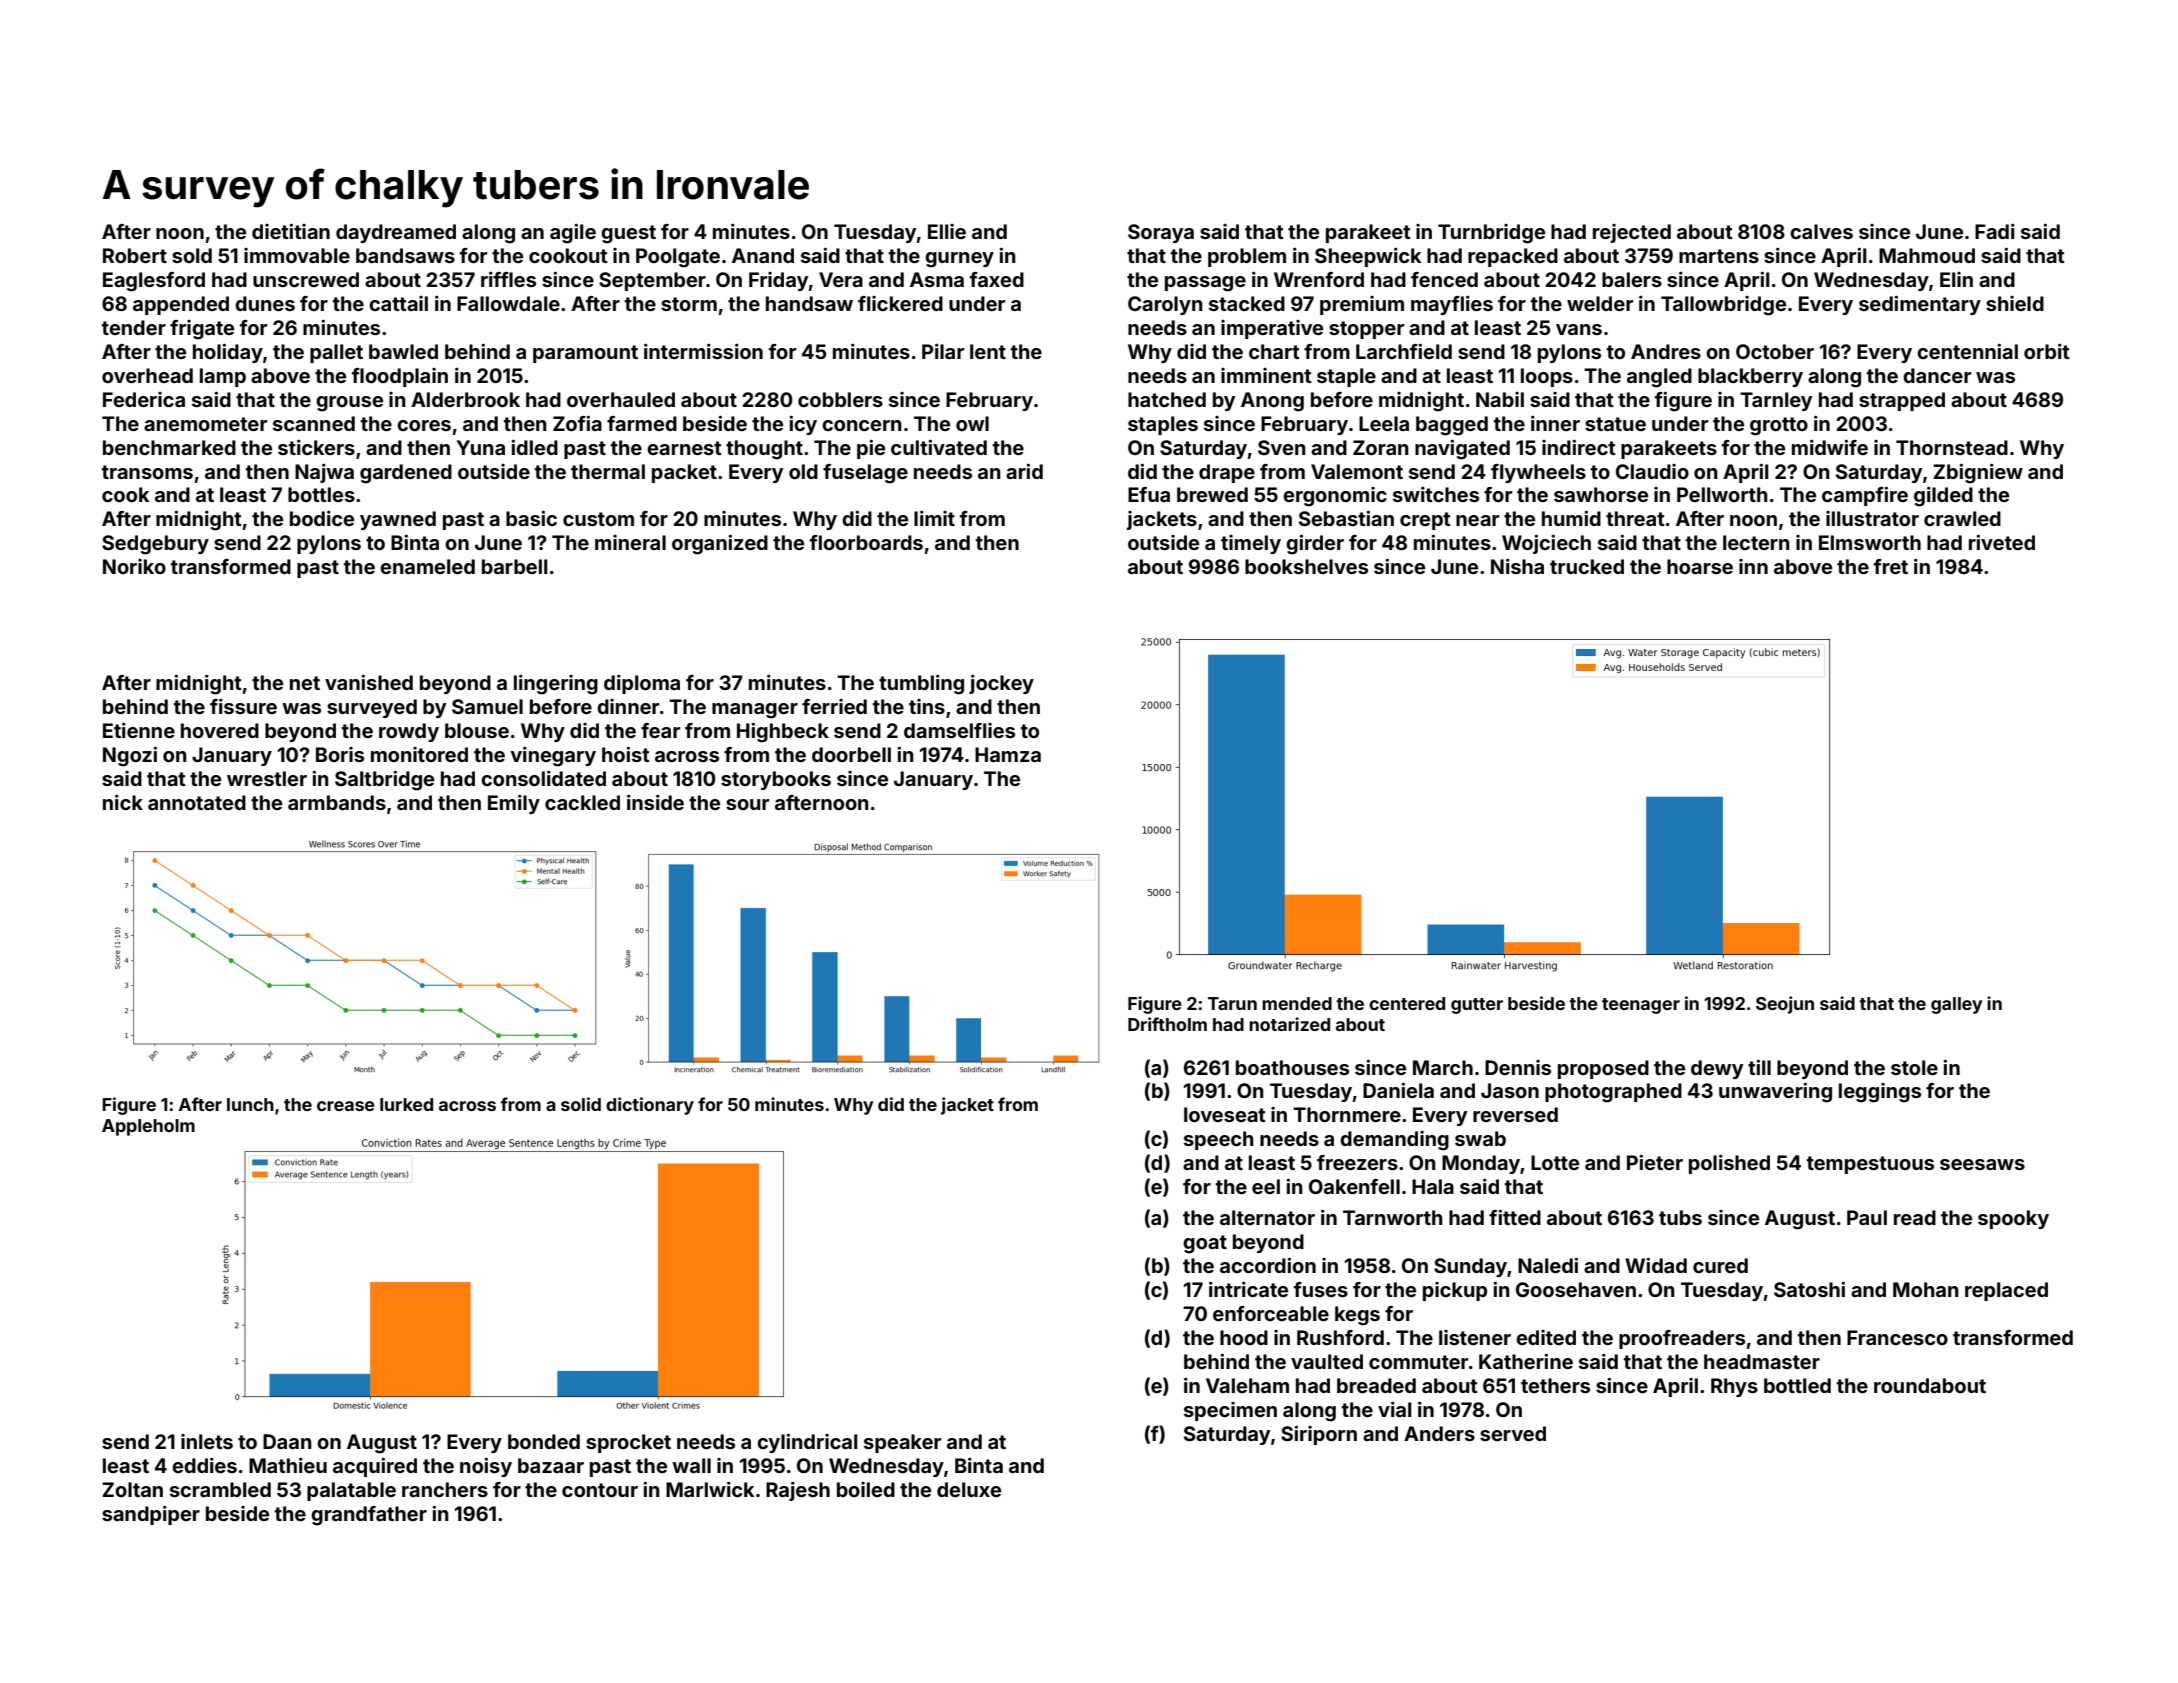  Describe the element at coordinates (515, 566) in the screenshot. I see `barbell` at that location.
